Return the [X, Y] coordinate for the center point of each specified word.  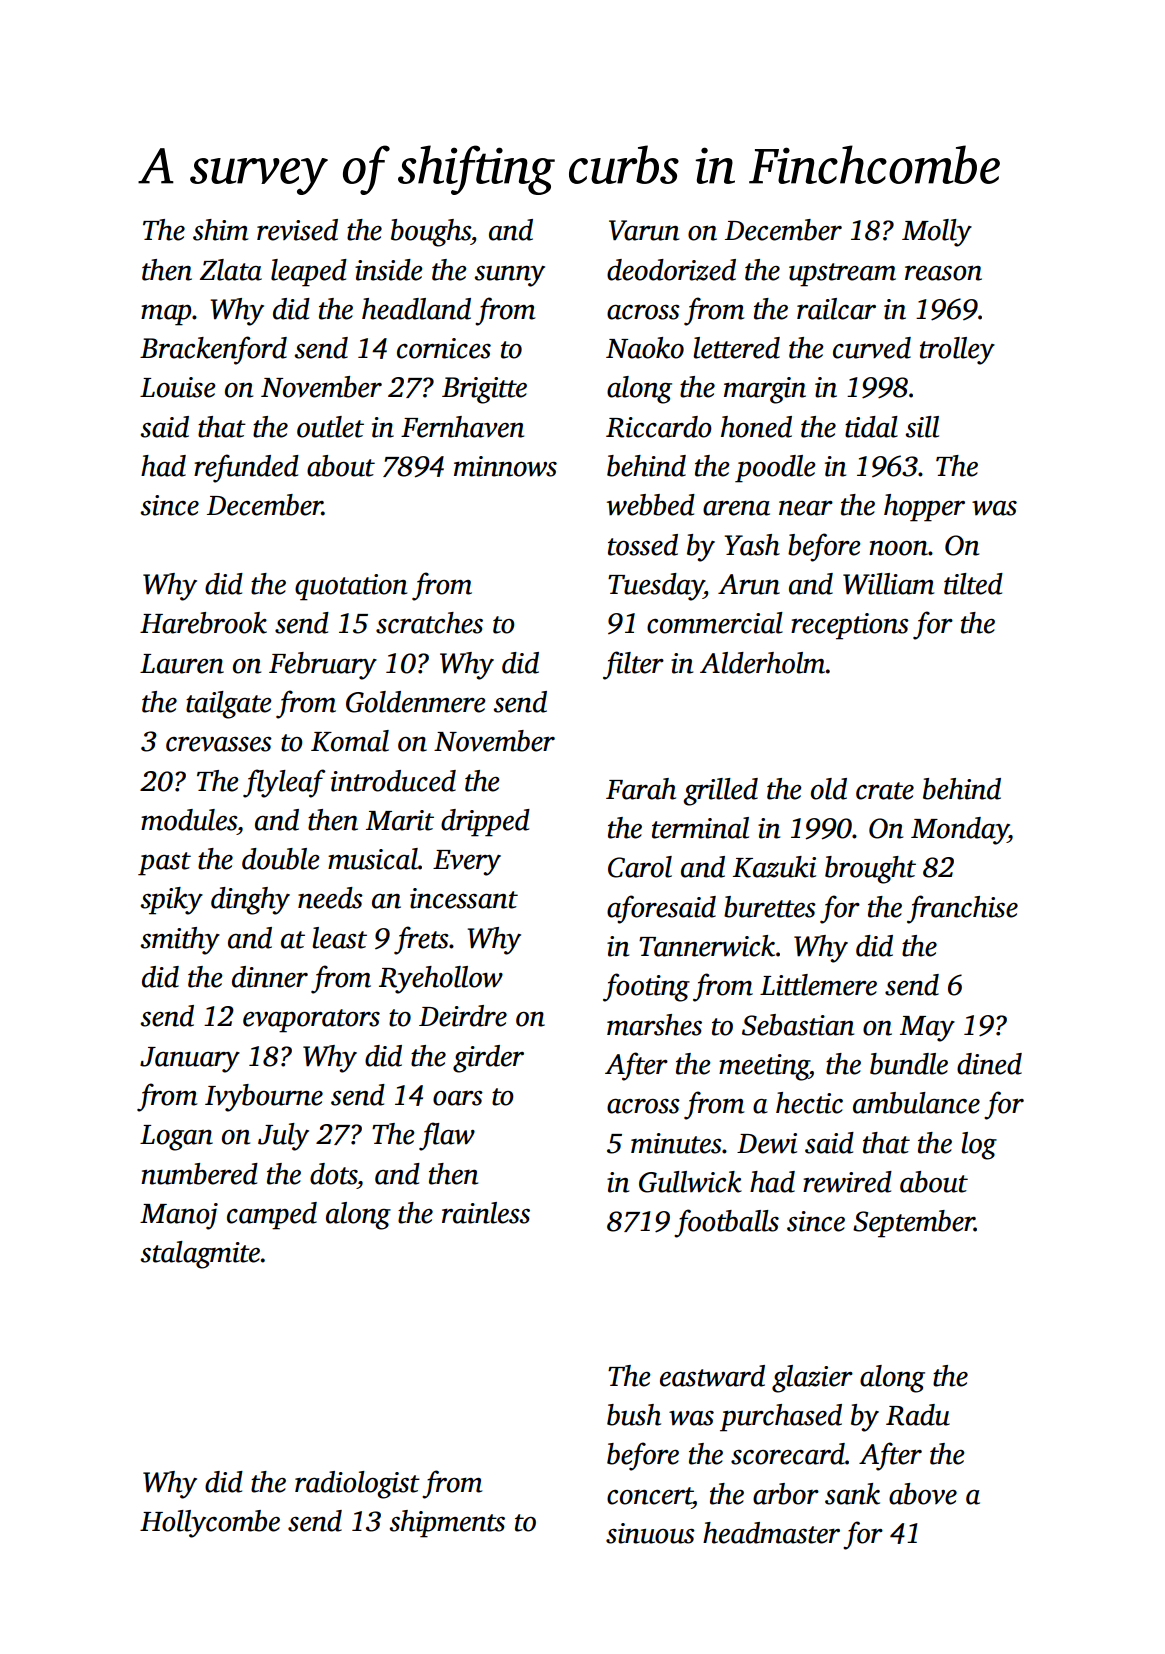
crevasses [219, 744]
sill [922, 427]
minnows [505, 466]
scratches [429, 623]
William [888, 584]
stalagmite [200, 1255]
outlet [330, 427]
